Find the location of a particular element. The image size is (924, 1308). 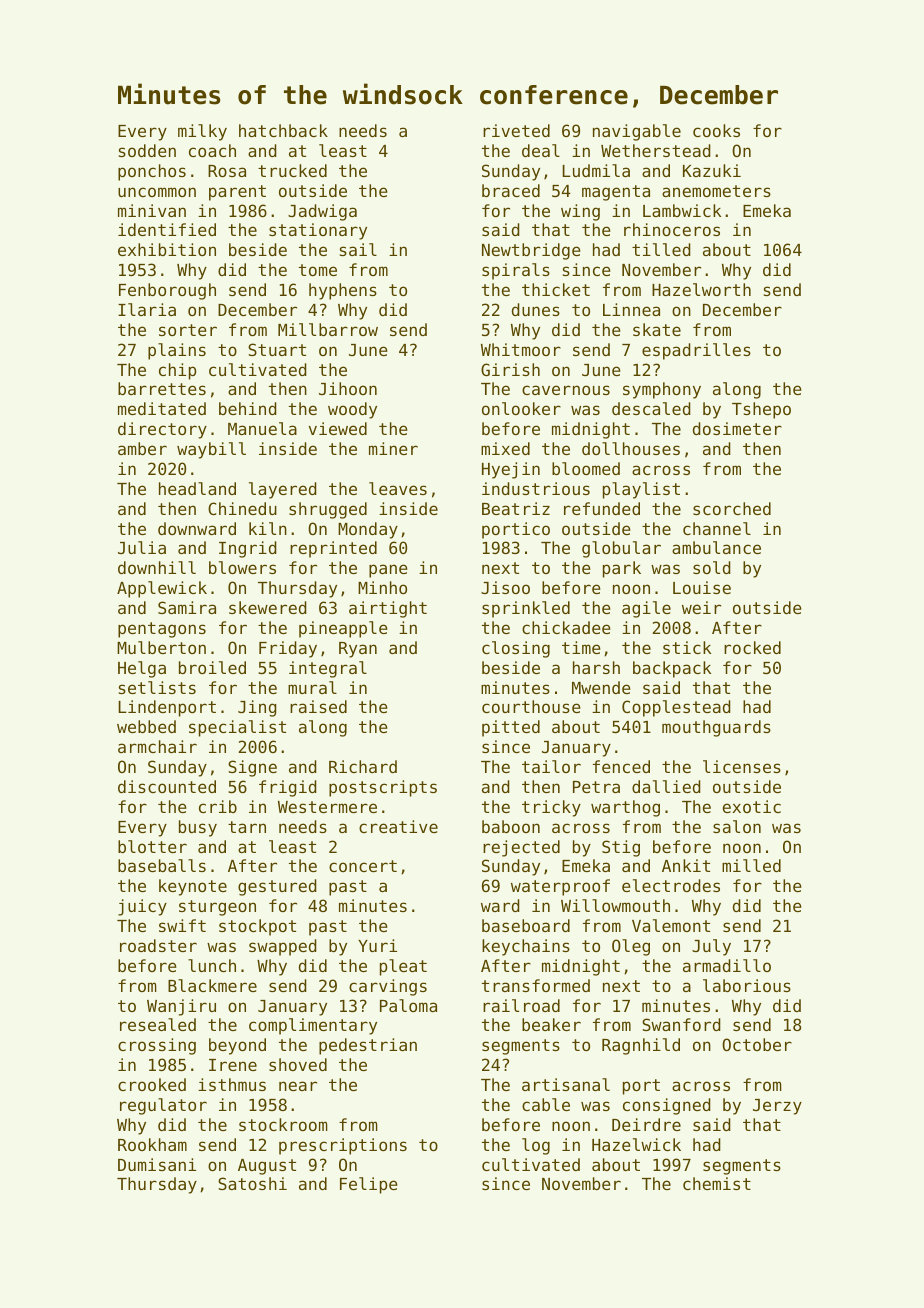

discounted is located at coordinates (167, 786).
